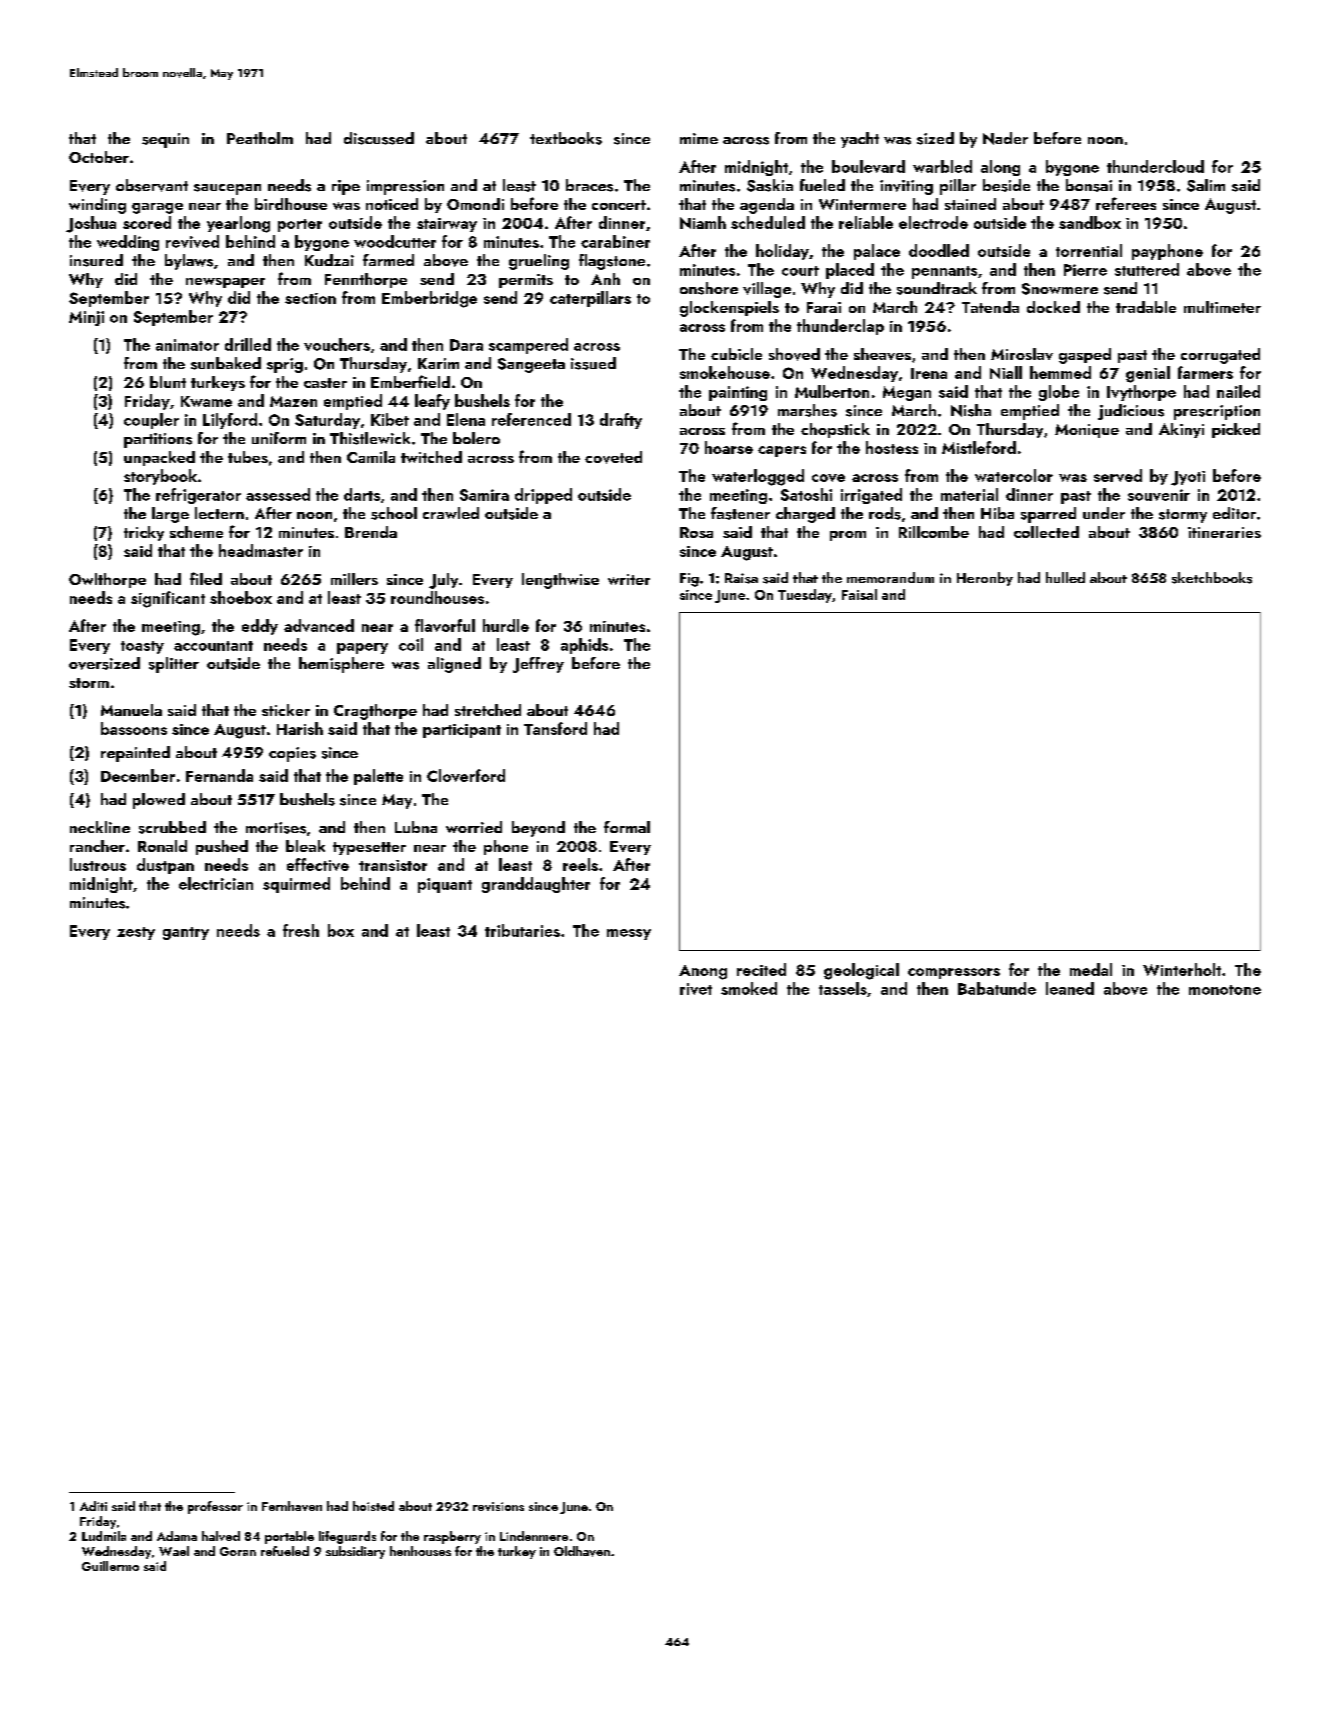 The height and width of the screenshot is (1721, 1330). Describe the element at coordinates (373, 1506) in the screenshot. I see `hoisted` at that location.
